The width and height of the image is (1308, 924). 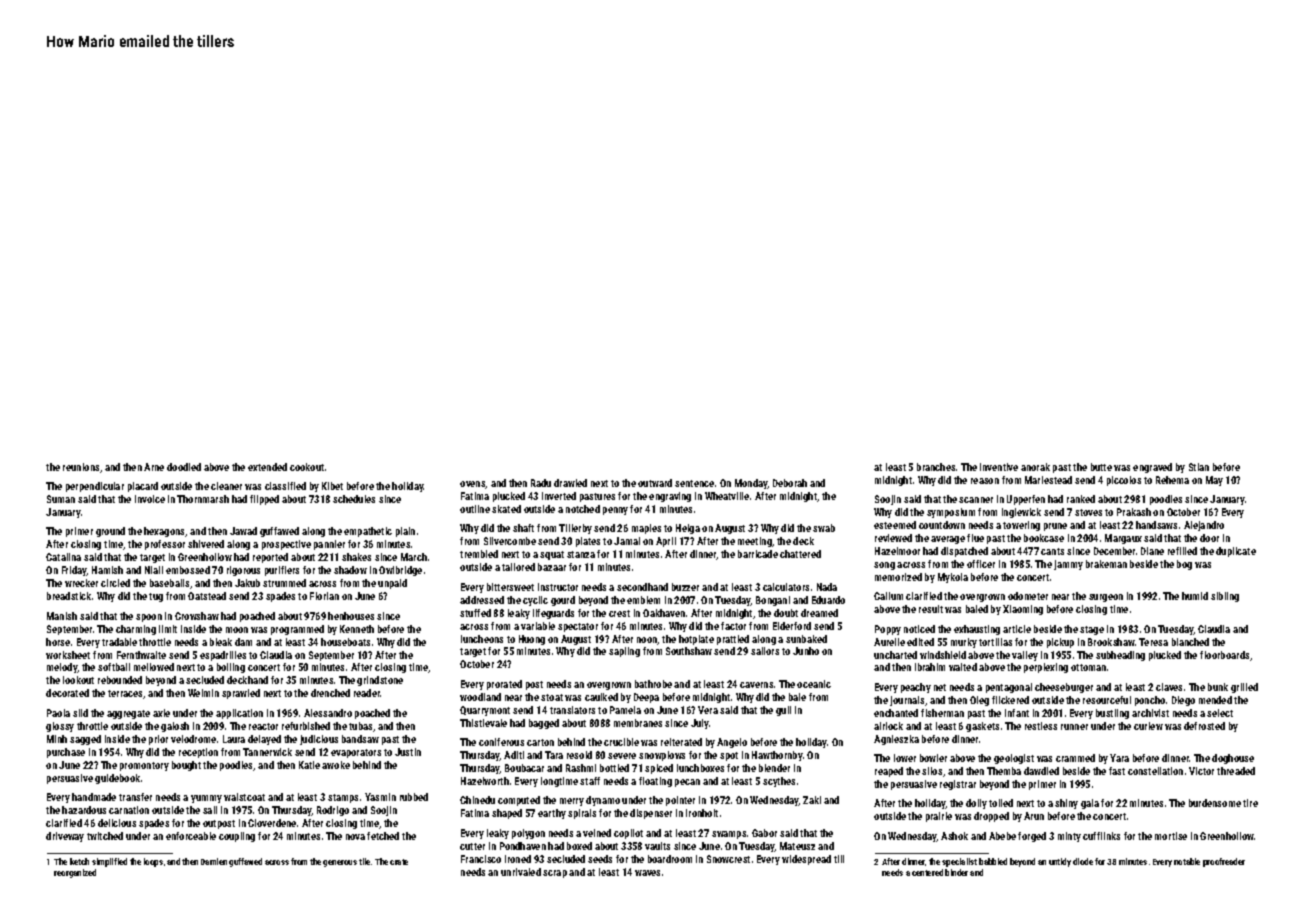 I want to click on outward, so click(x=655, y=483).
